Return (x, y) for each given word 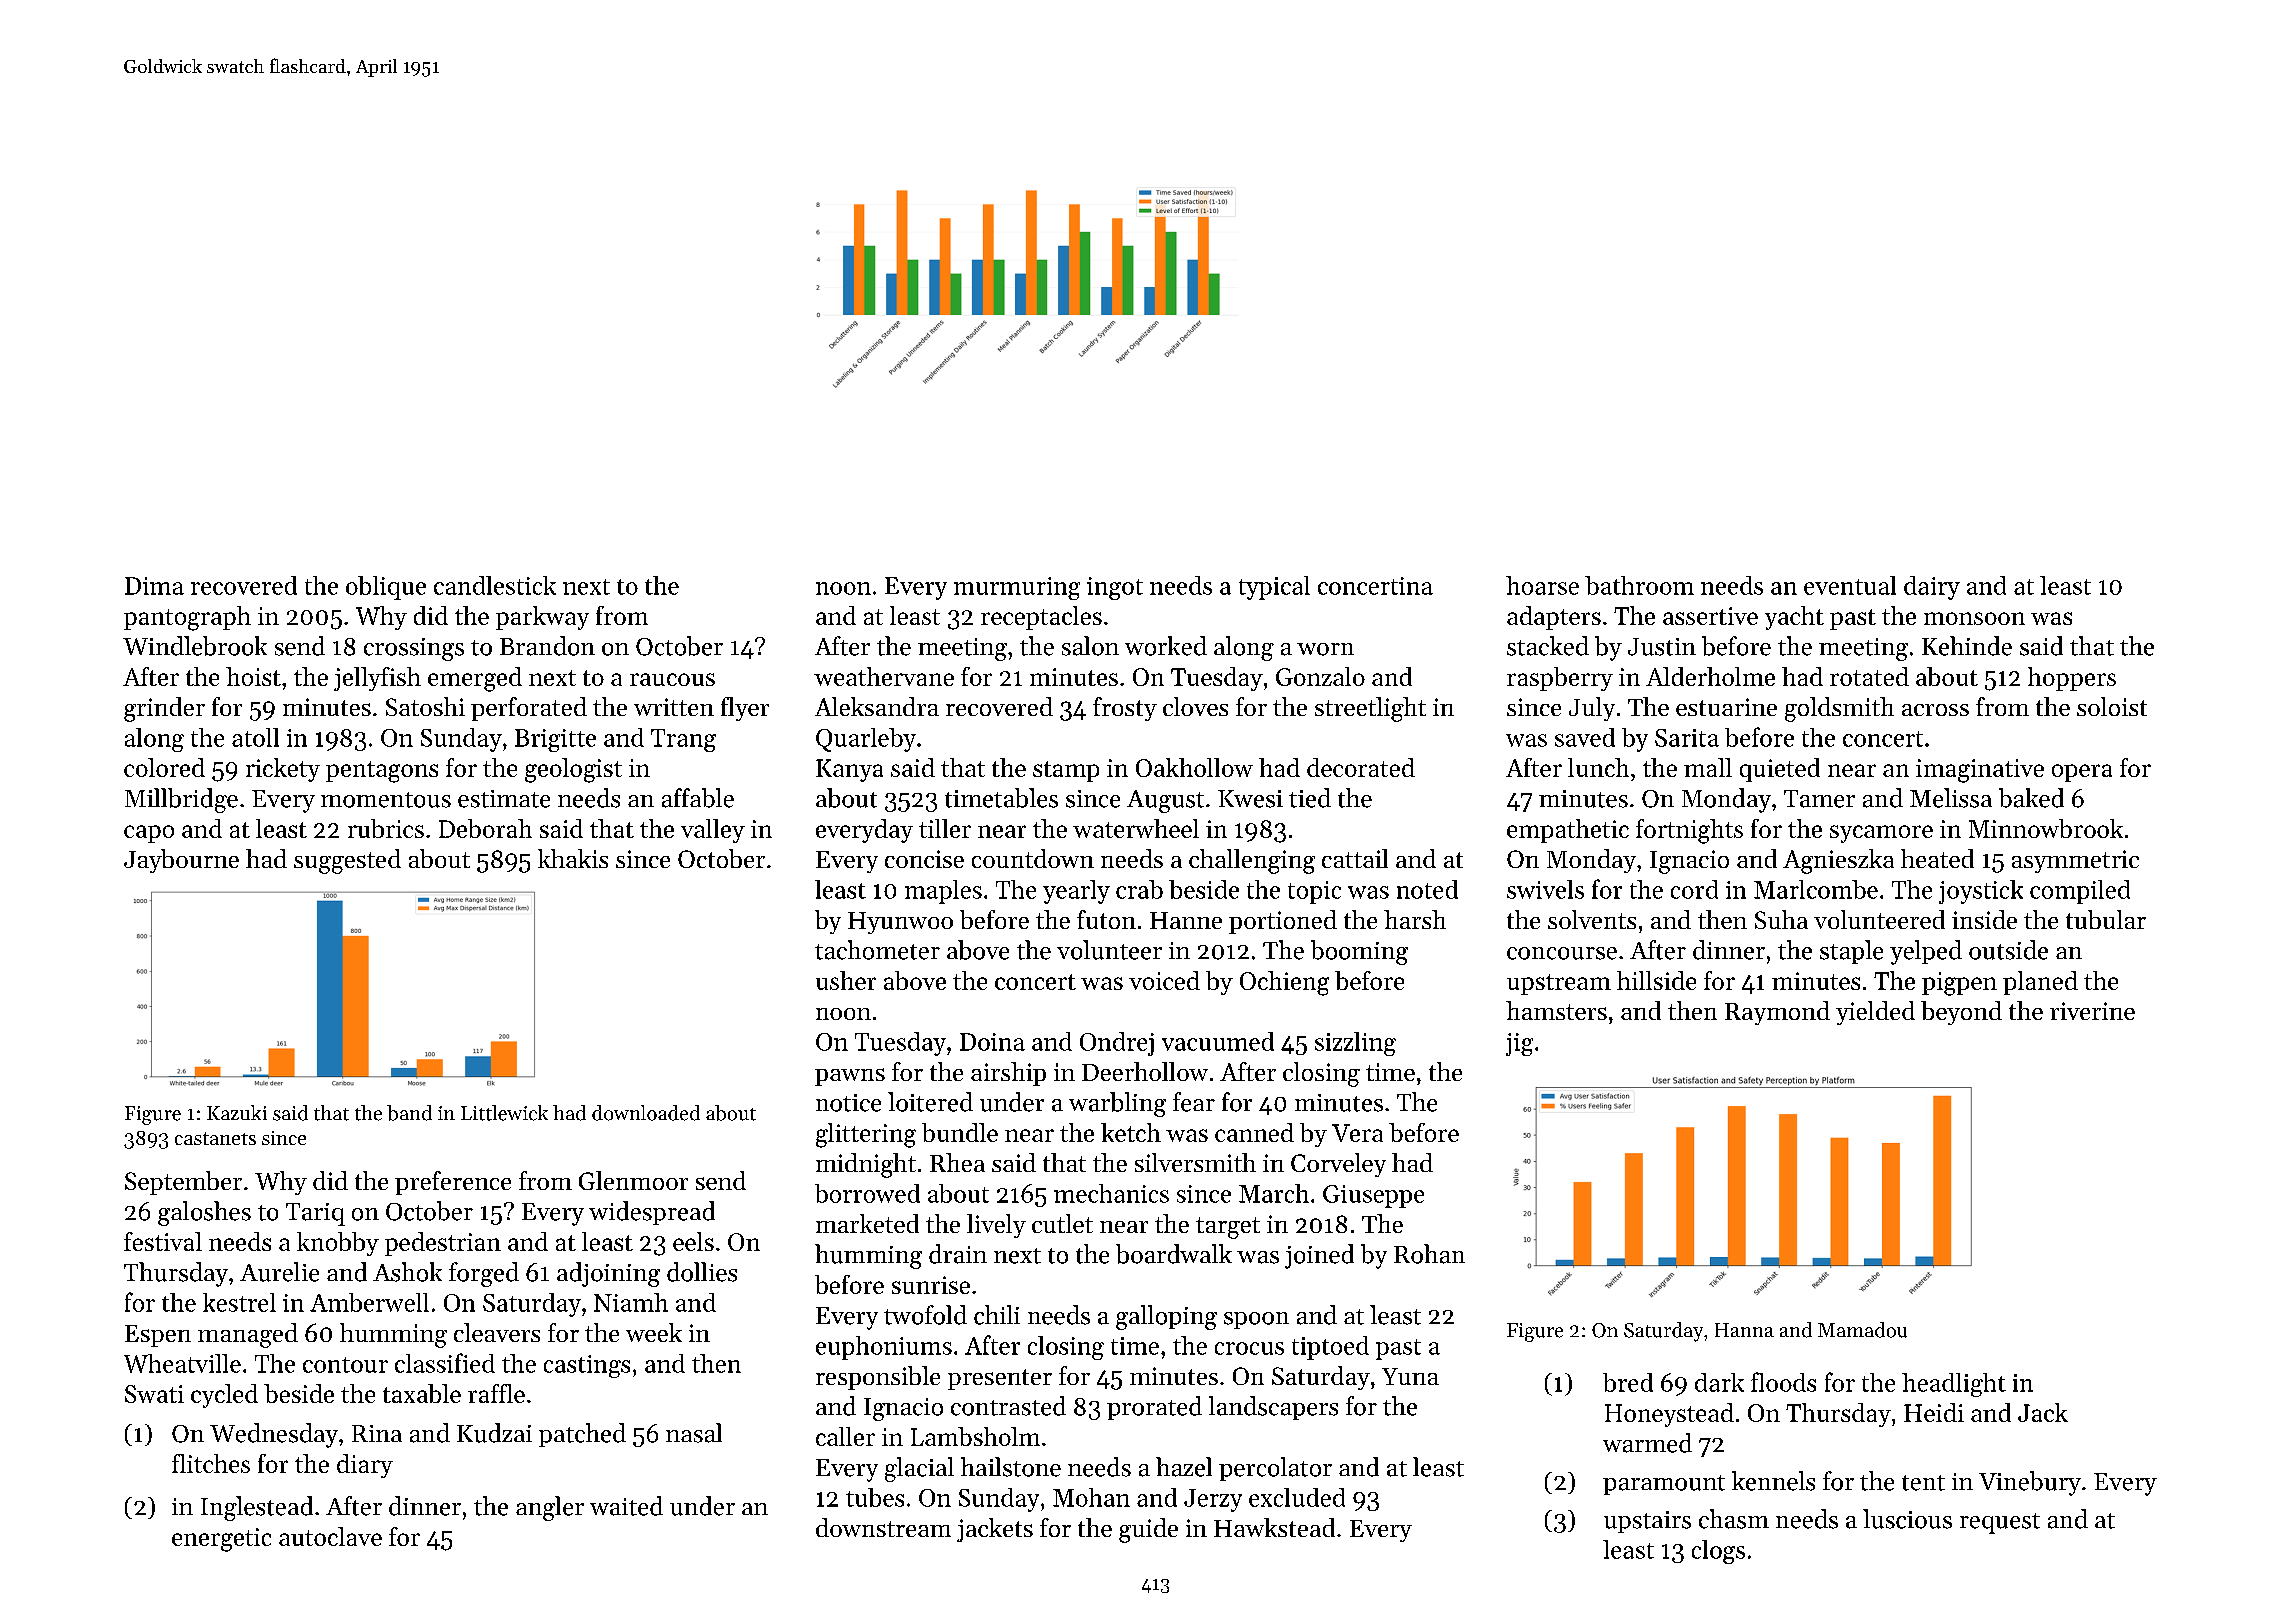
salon (1090, 646)
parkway (542, 618)
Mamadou (1862, 1330)
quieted (1780, 770)
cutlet (1062, 1223)
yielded (1875, 1013)
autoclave (330, 1536)
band (409, 1113)
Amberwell (369, 1302)
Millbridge (181, 800)
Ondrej (1117, 1044)
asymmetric (2075, 861)
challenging (1252, 861)
